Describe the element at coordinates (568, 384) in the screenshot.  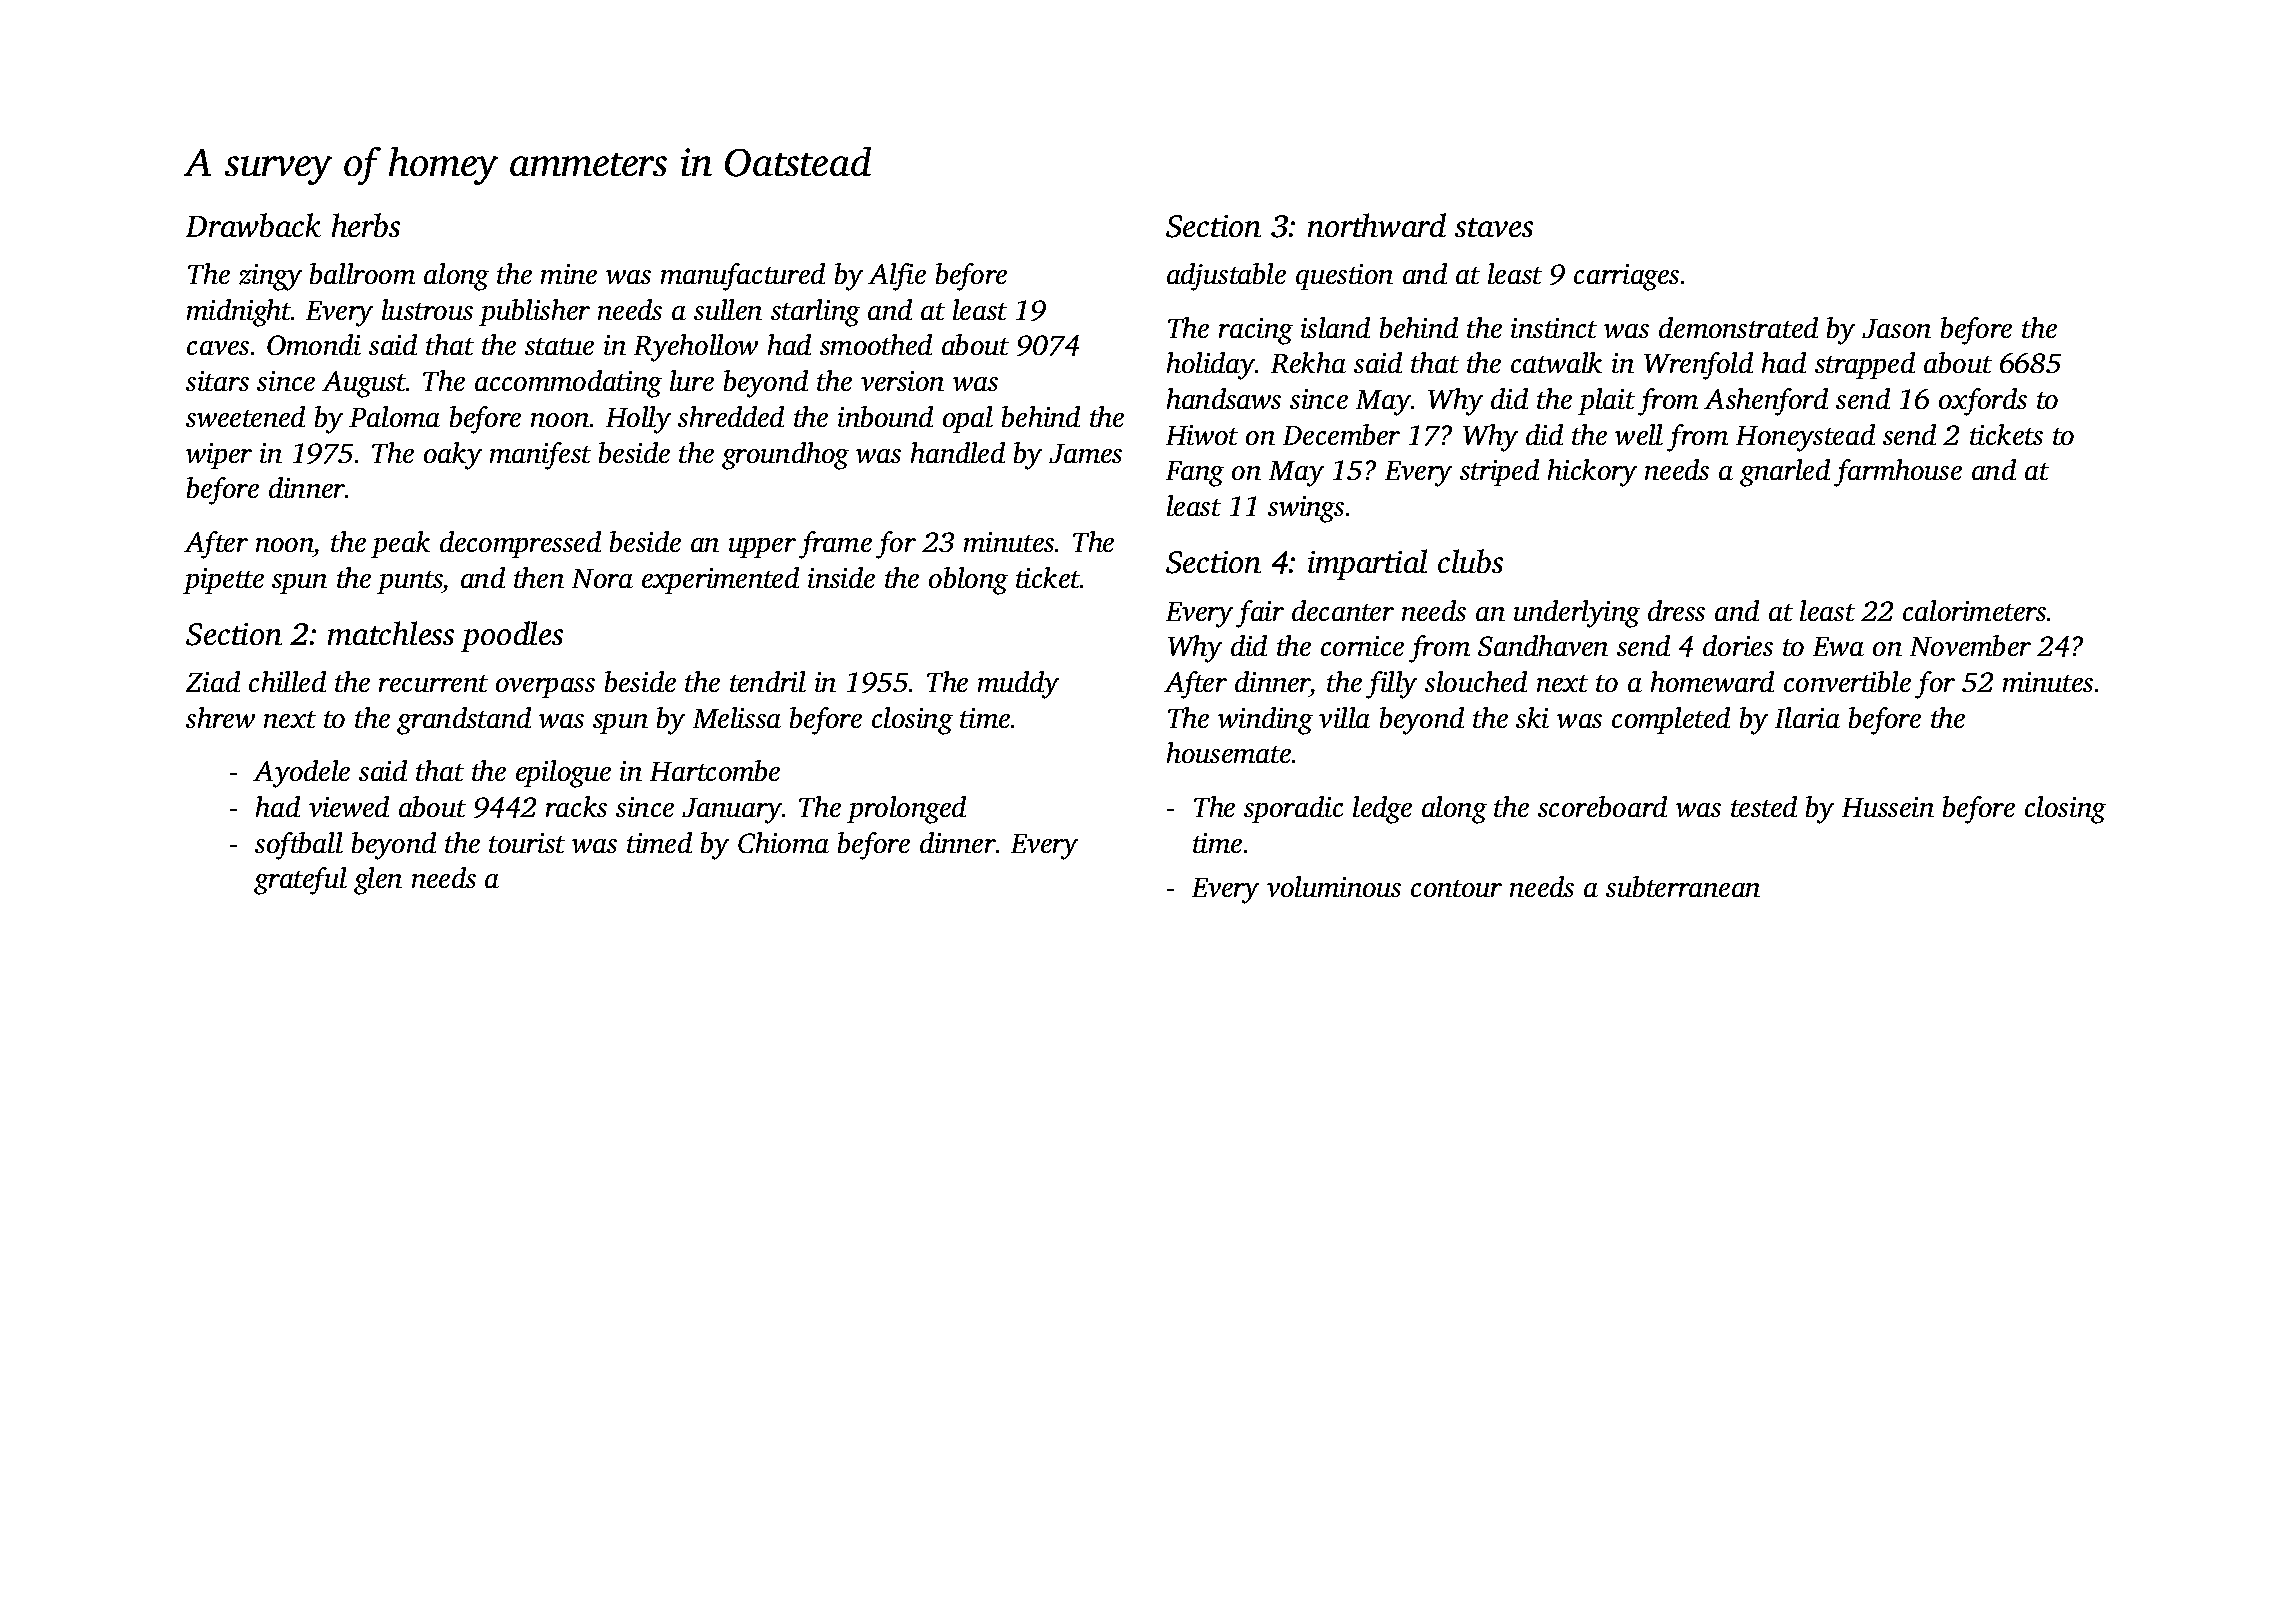
I see `accommodating` at that location.
